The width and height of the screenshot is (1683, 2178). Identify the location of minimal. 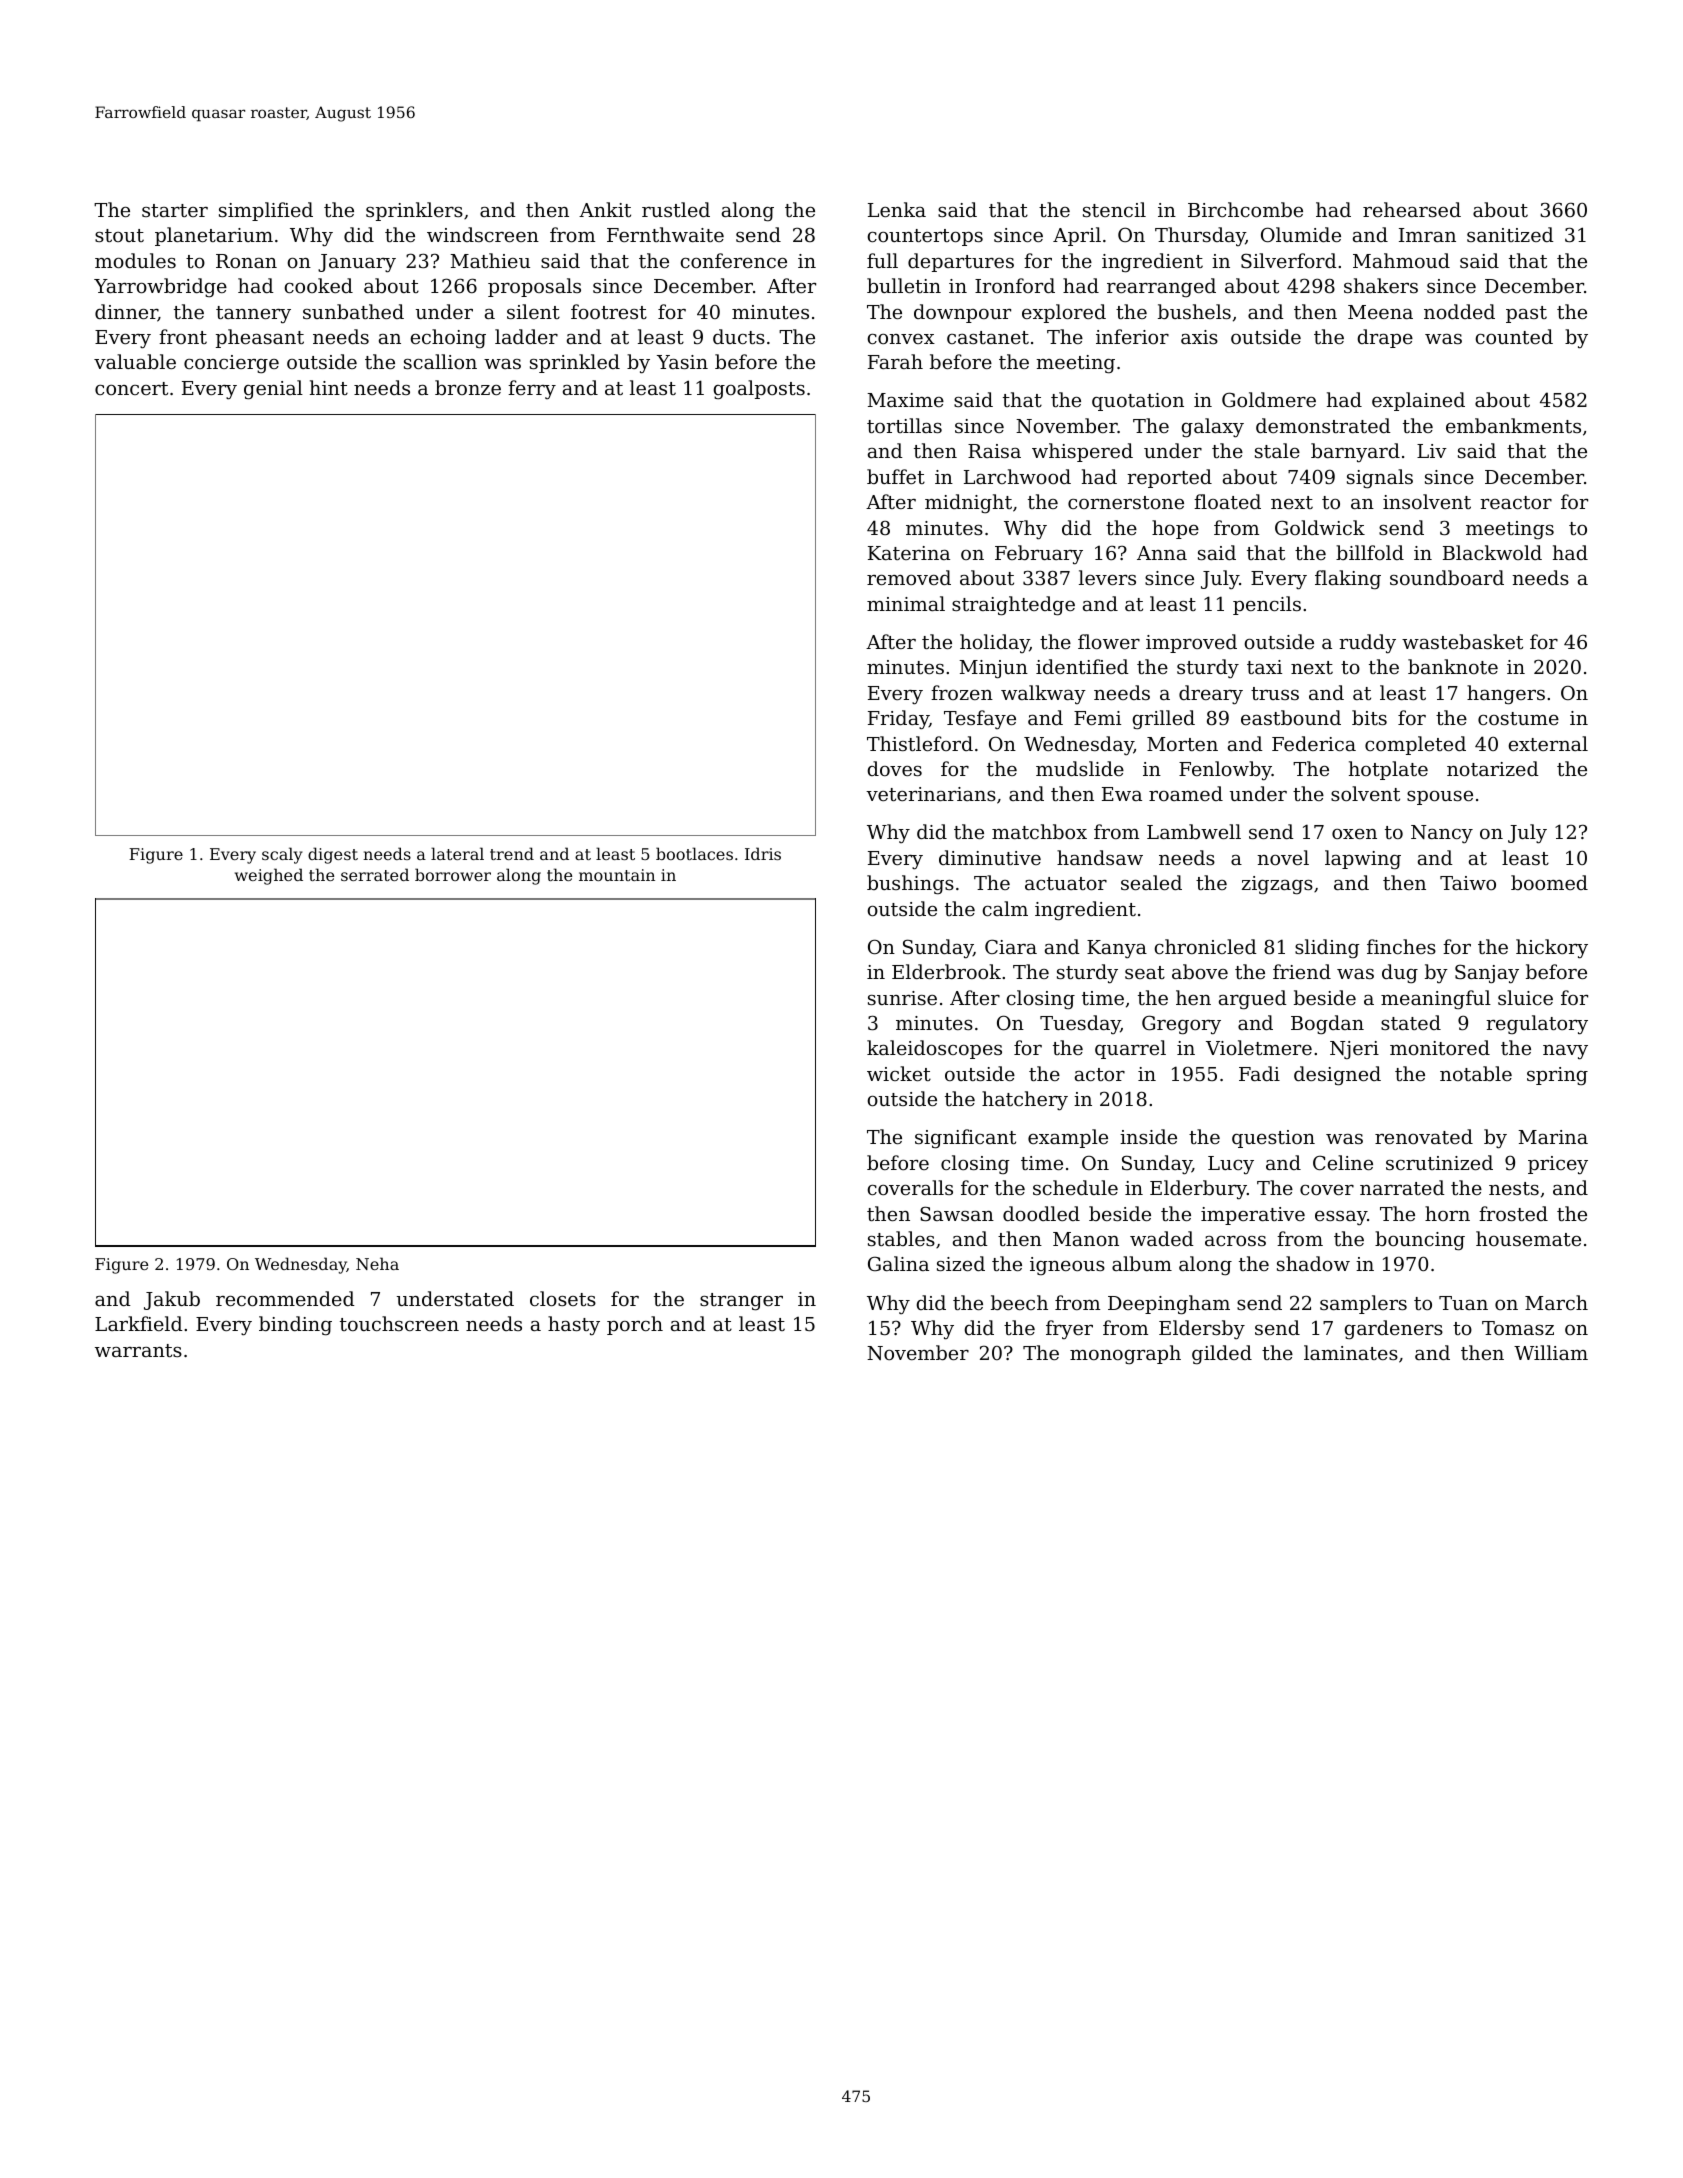
(906, 603).
